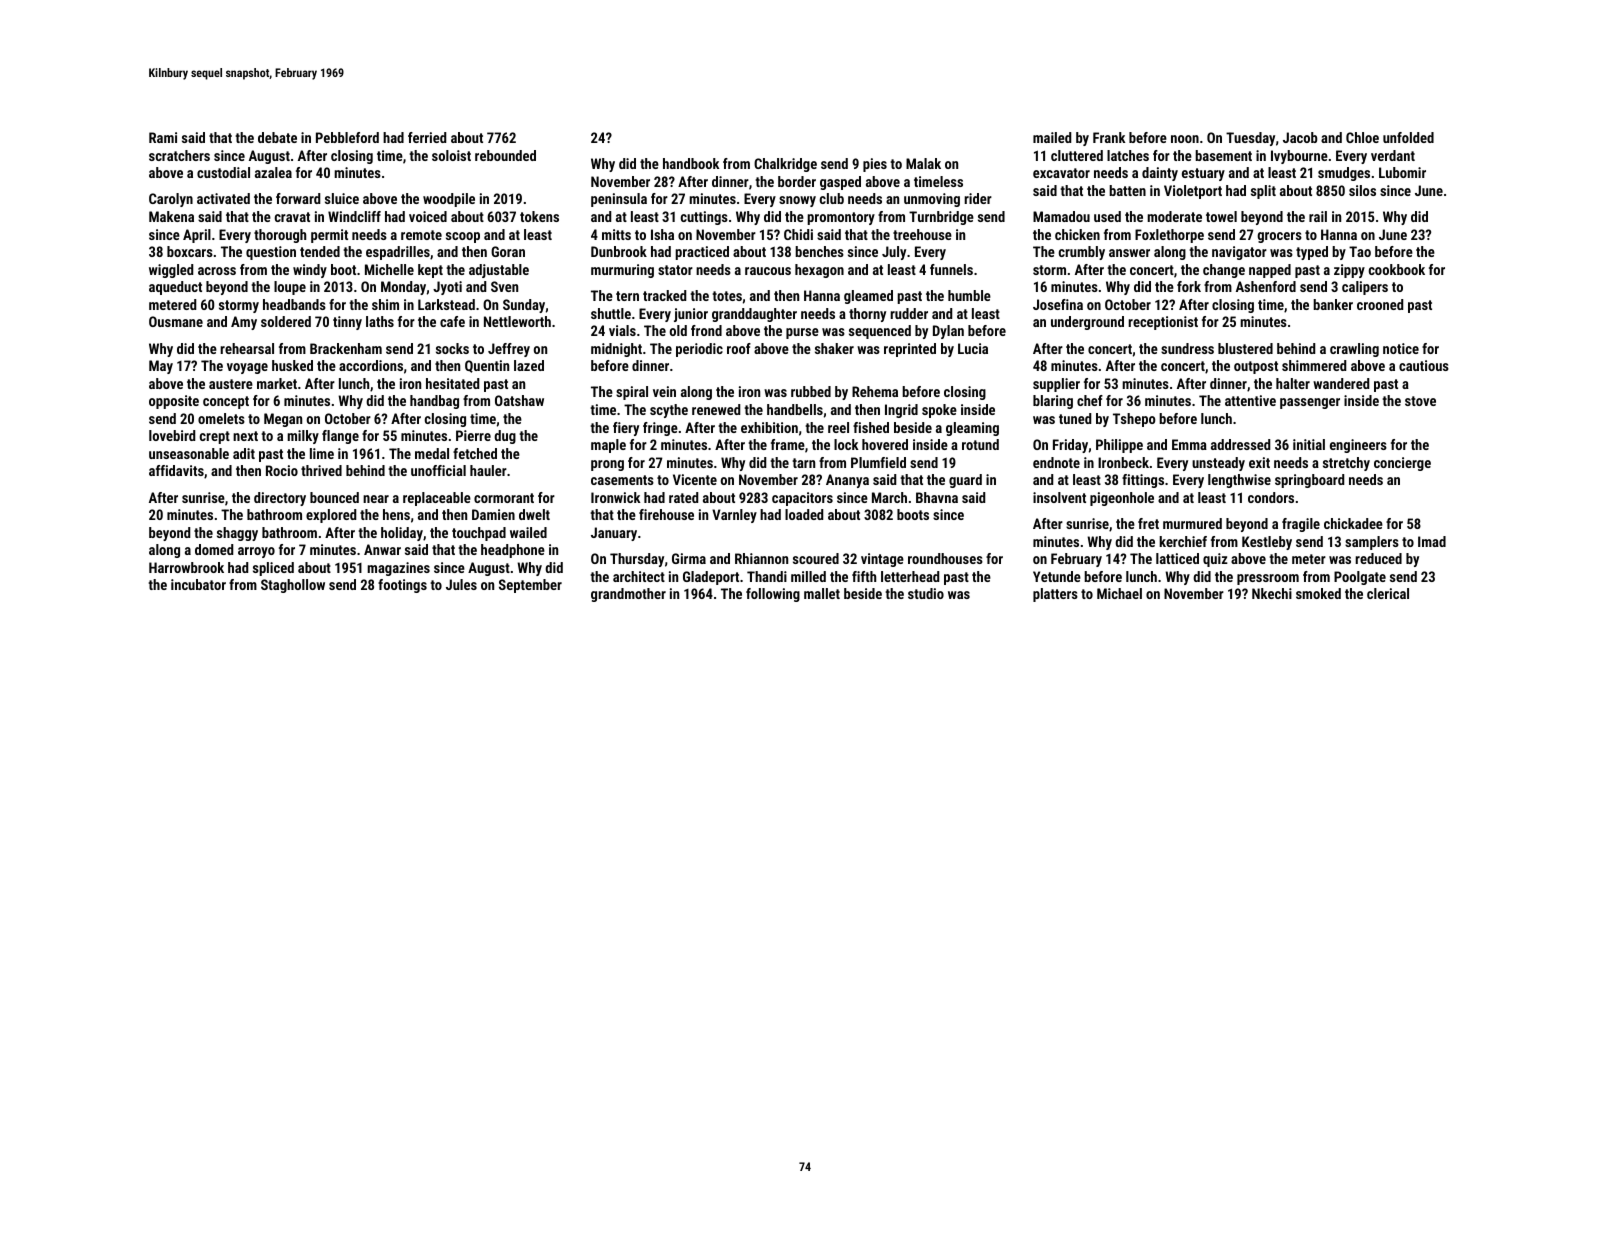  Describe the element at coordinates (1378, 558) in the screenshot. I see `reduced` at that location.
